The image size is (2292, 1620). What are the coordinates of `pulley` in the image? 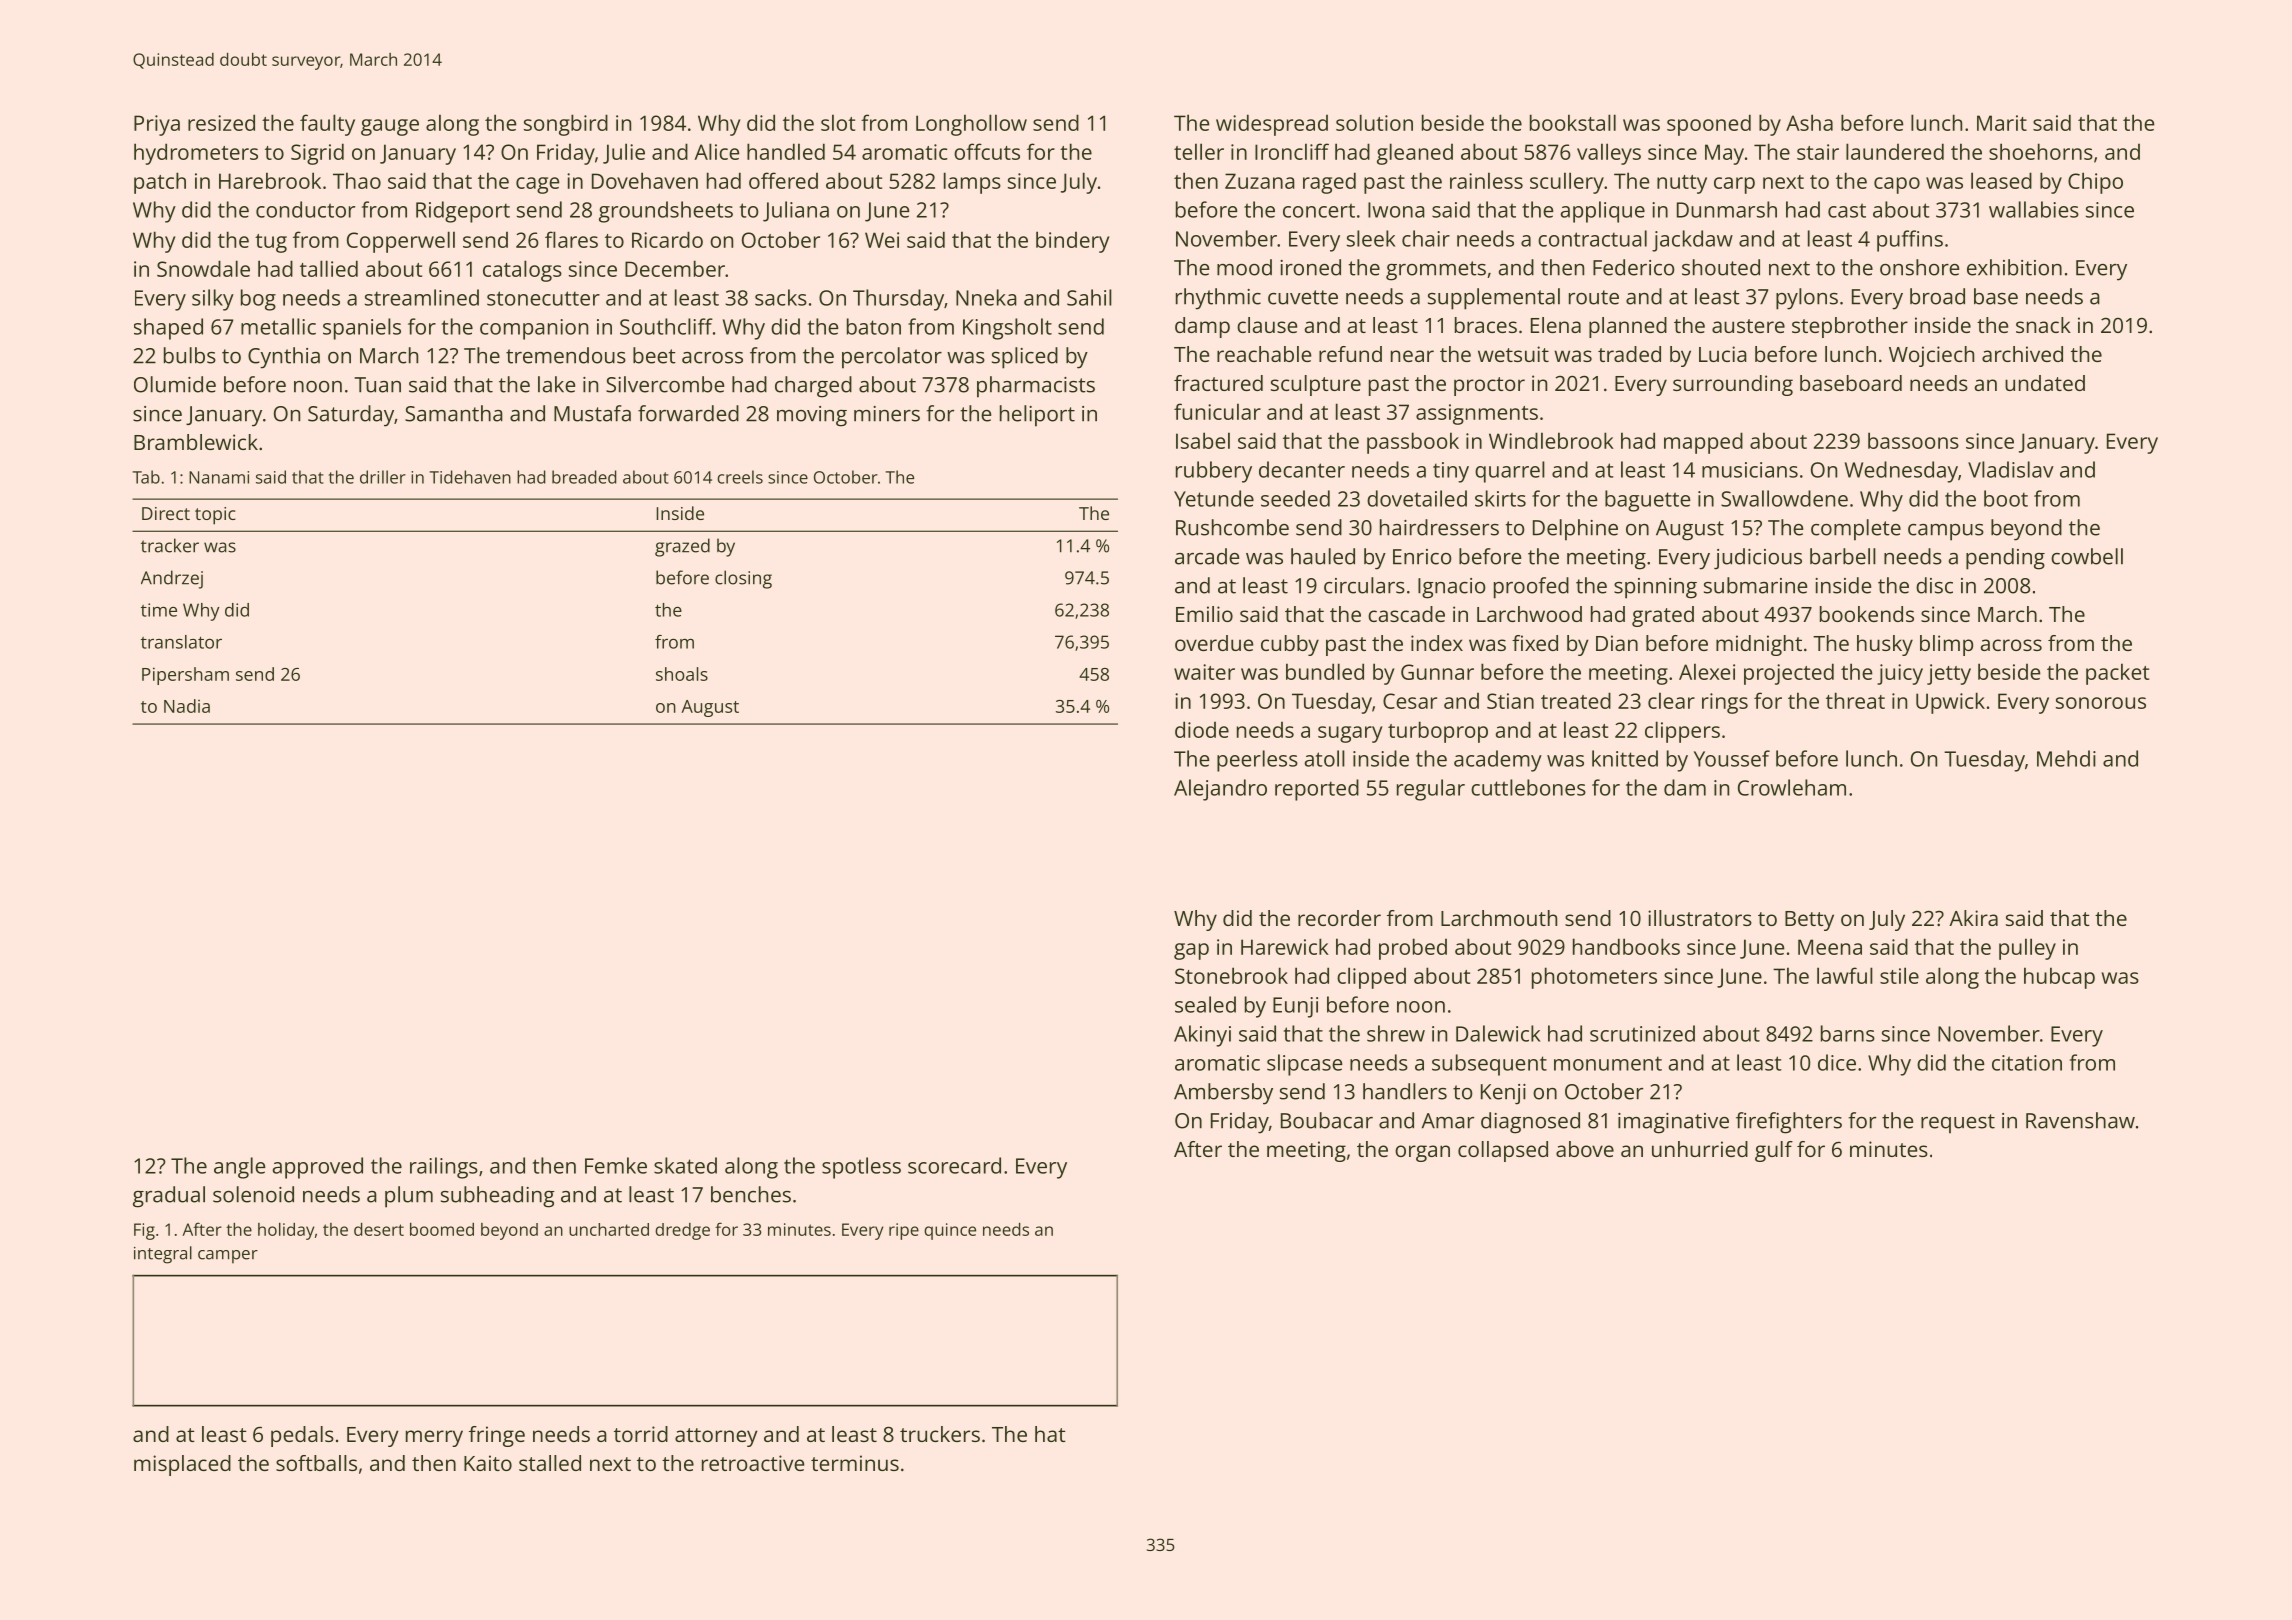 It's located at (2027, 949).
